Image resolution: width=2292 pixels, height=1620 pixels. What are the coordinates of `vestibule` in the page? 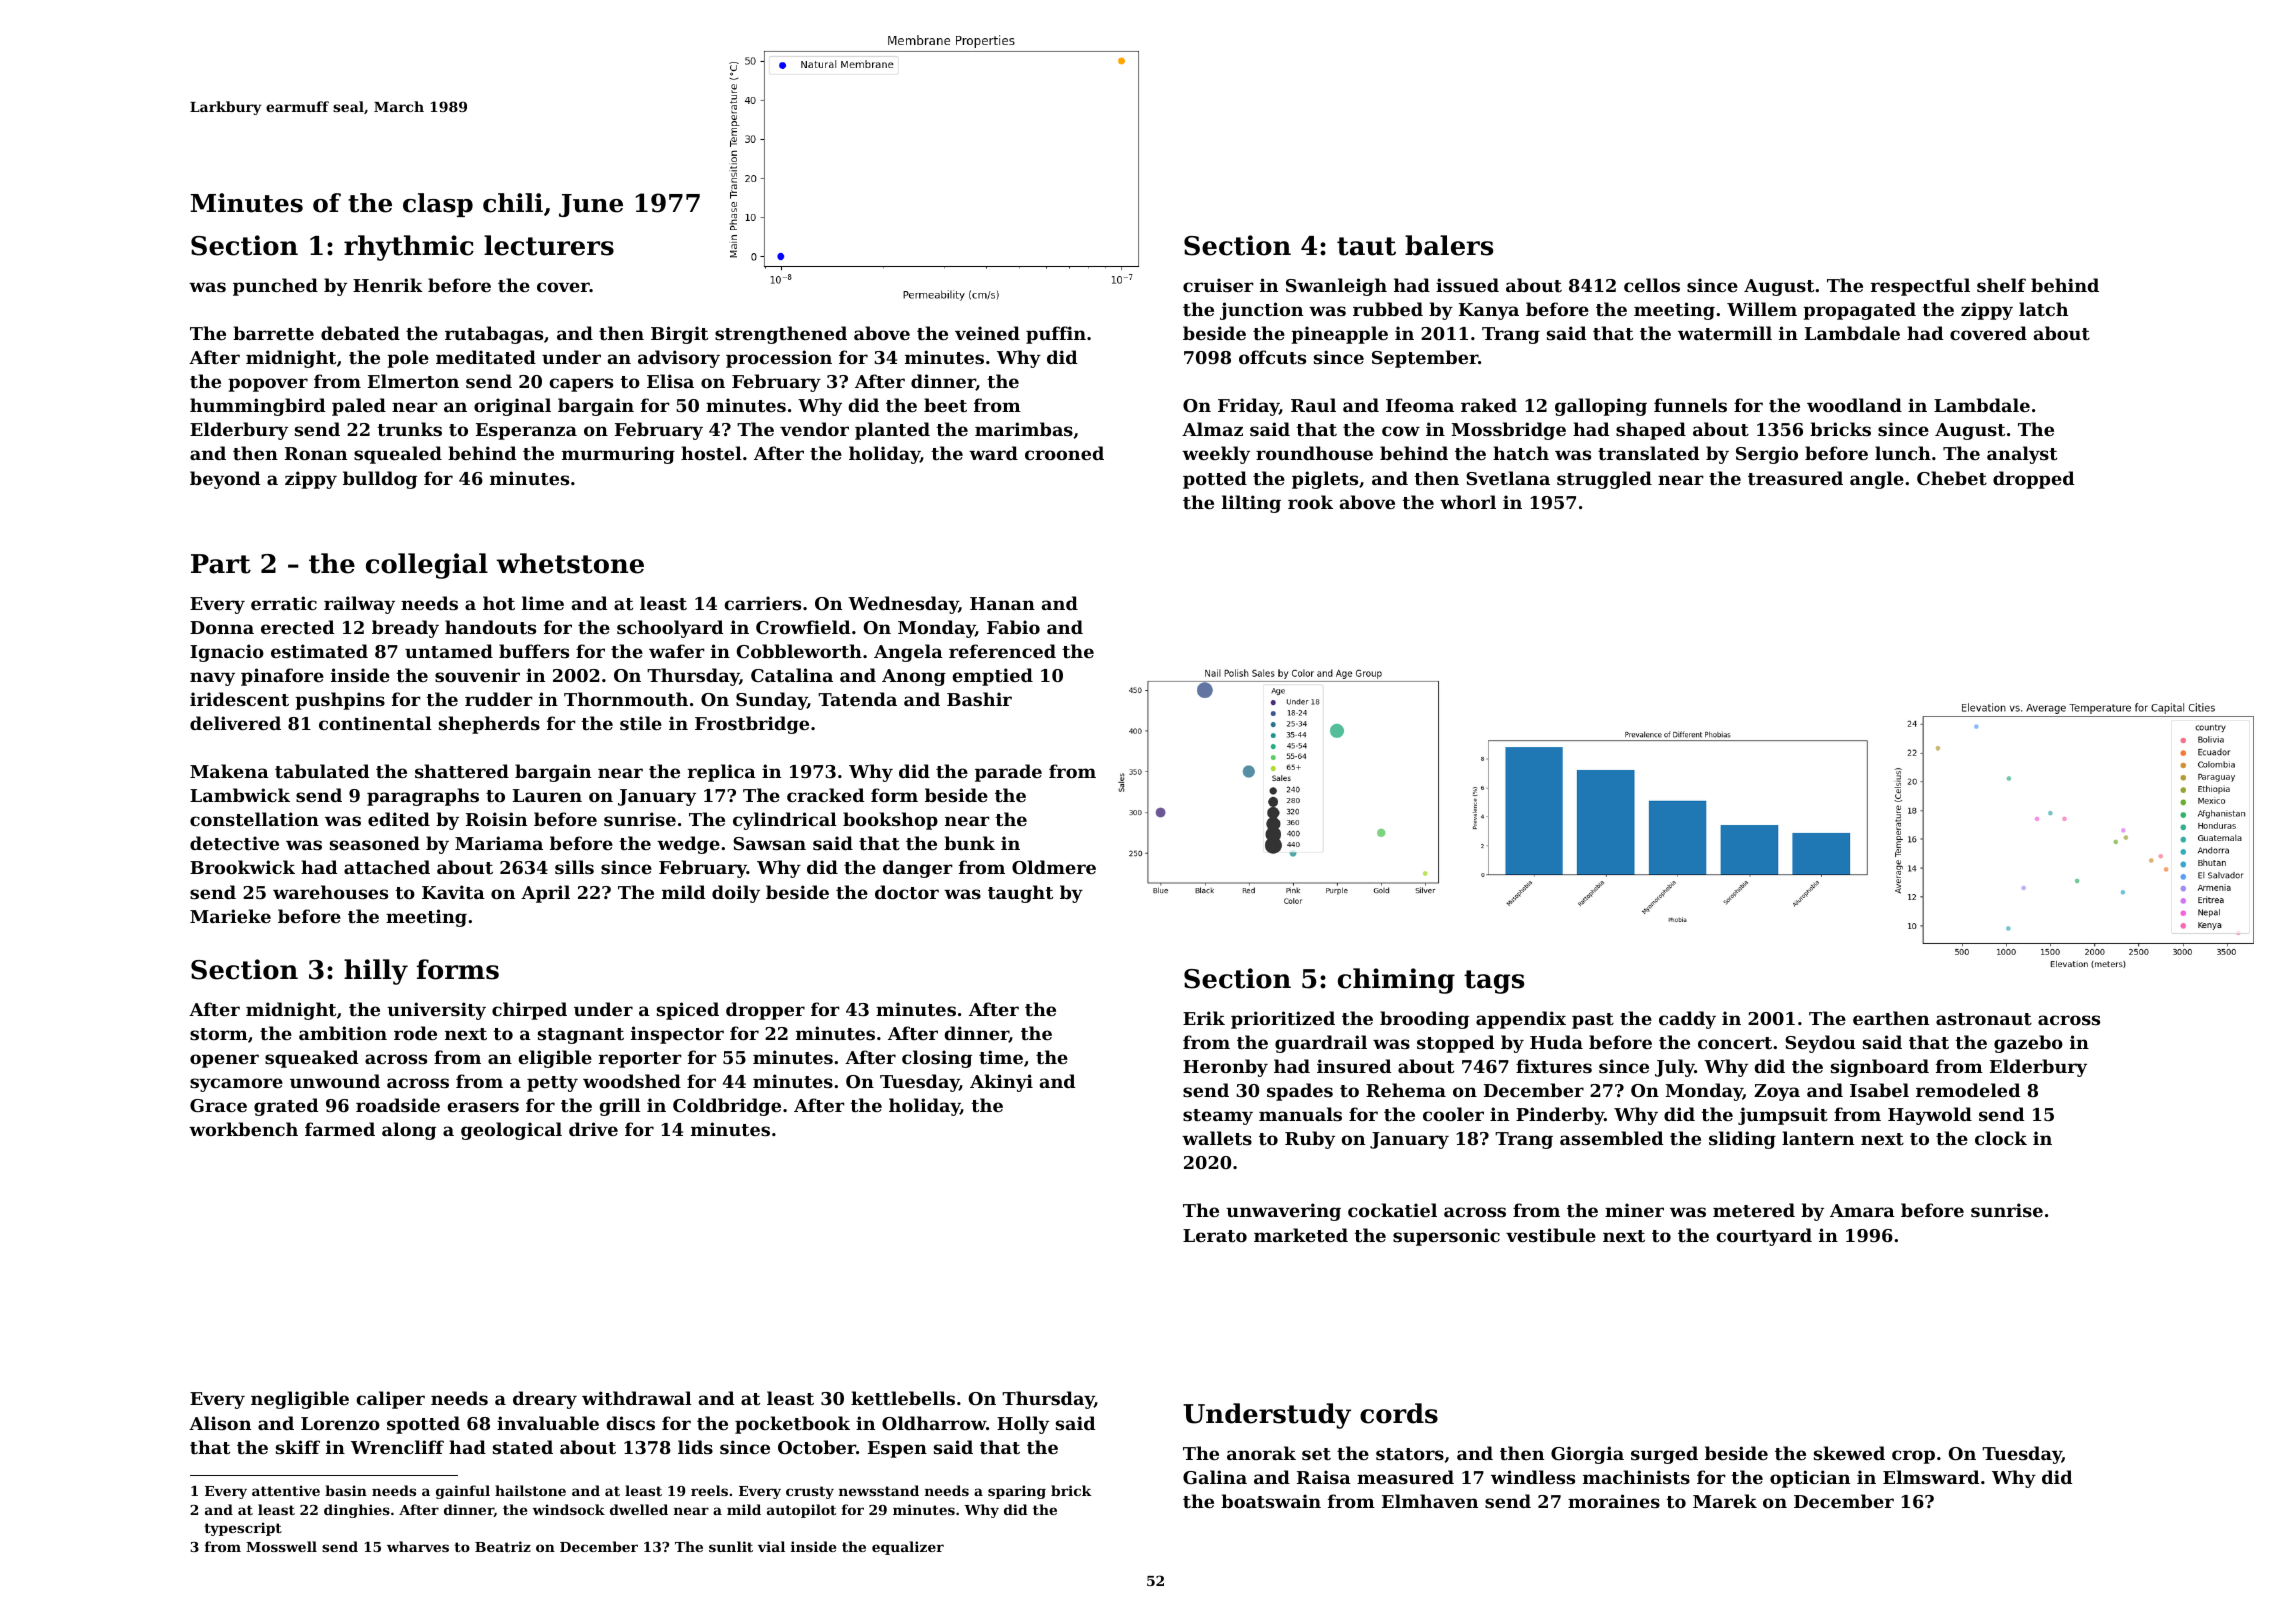 It's located at (1551, 1235).
